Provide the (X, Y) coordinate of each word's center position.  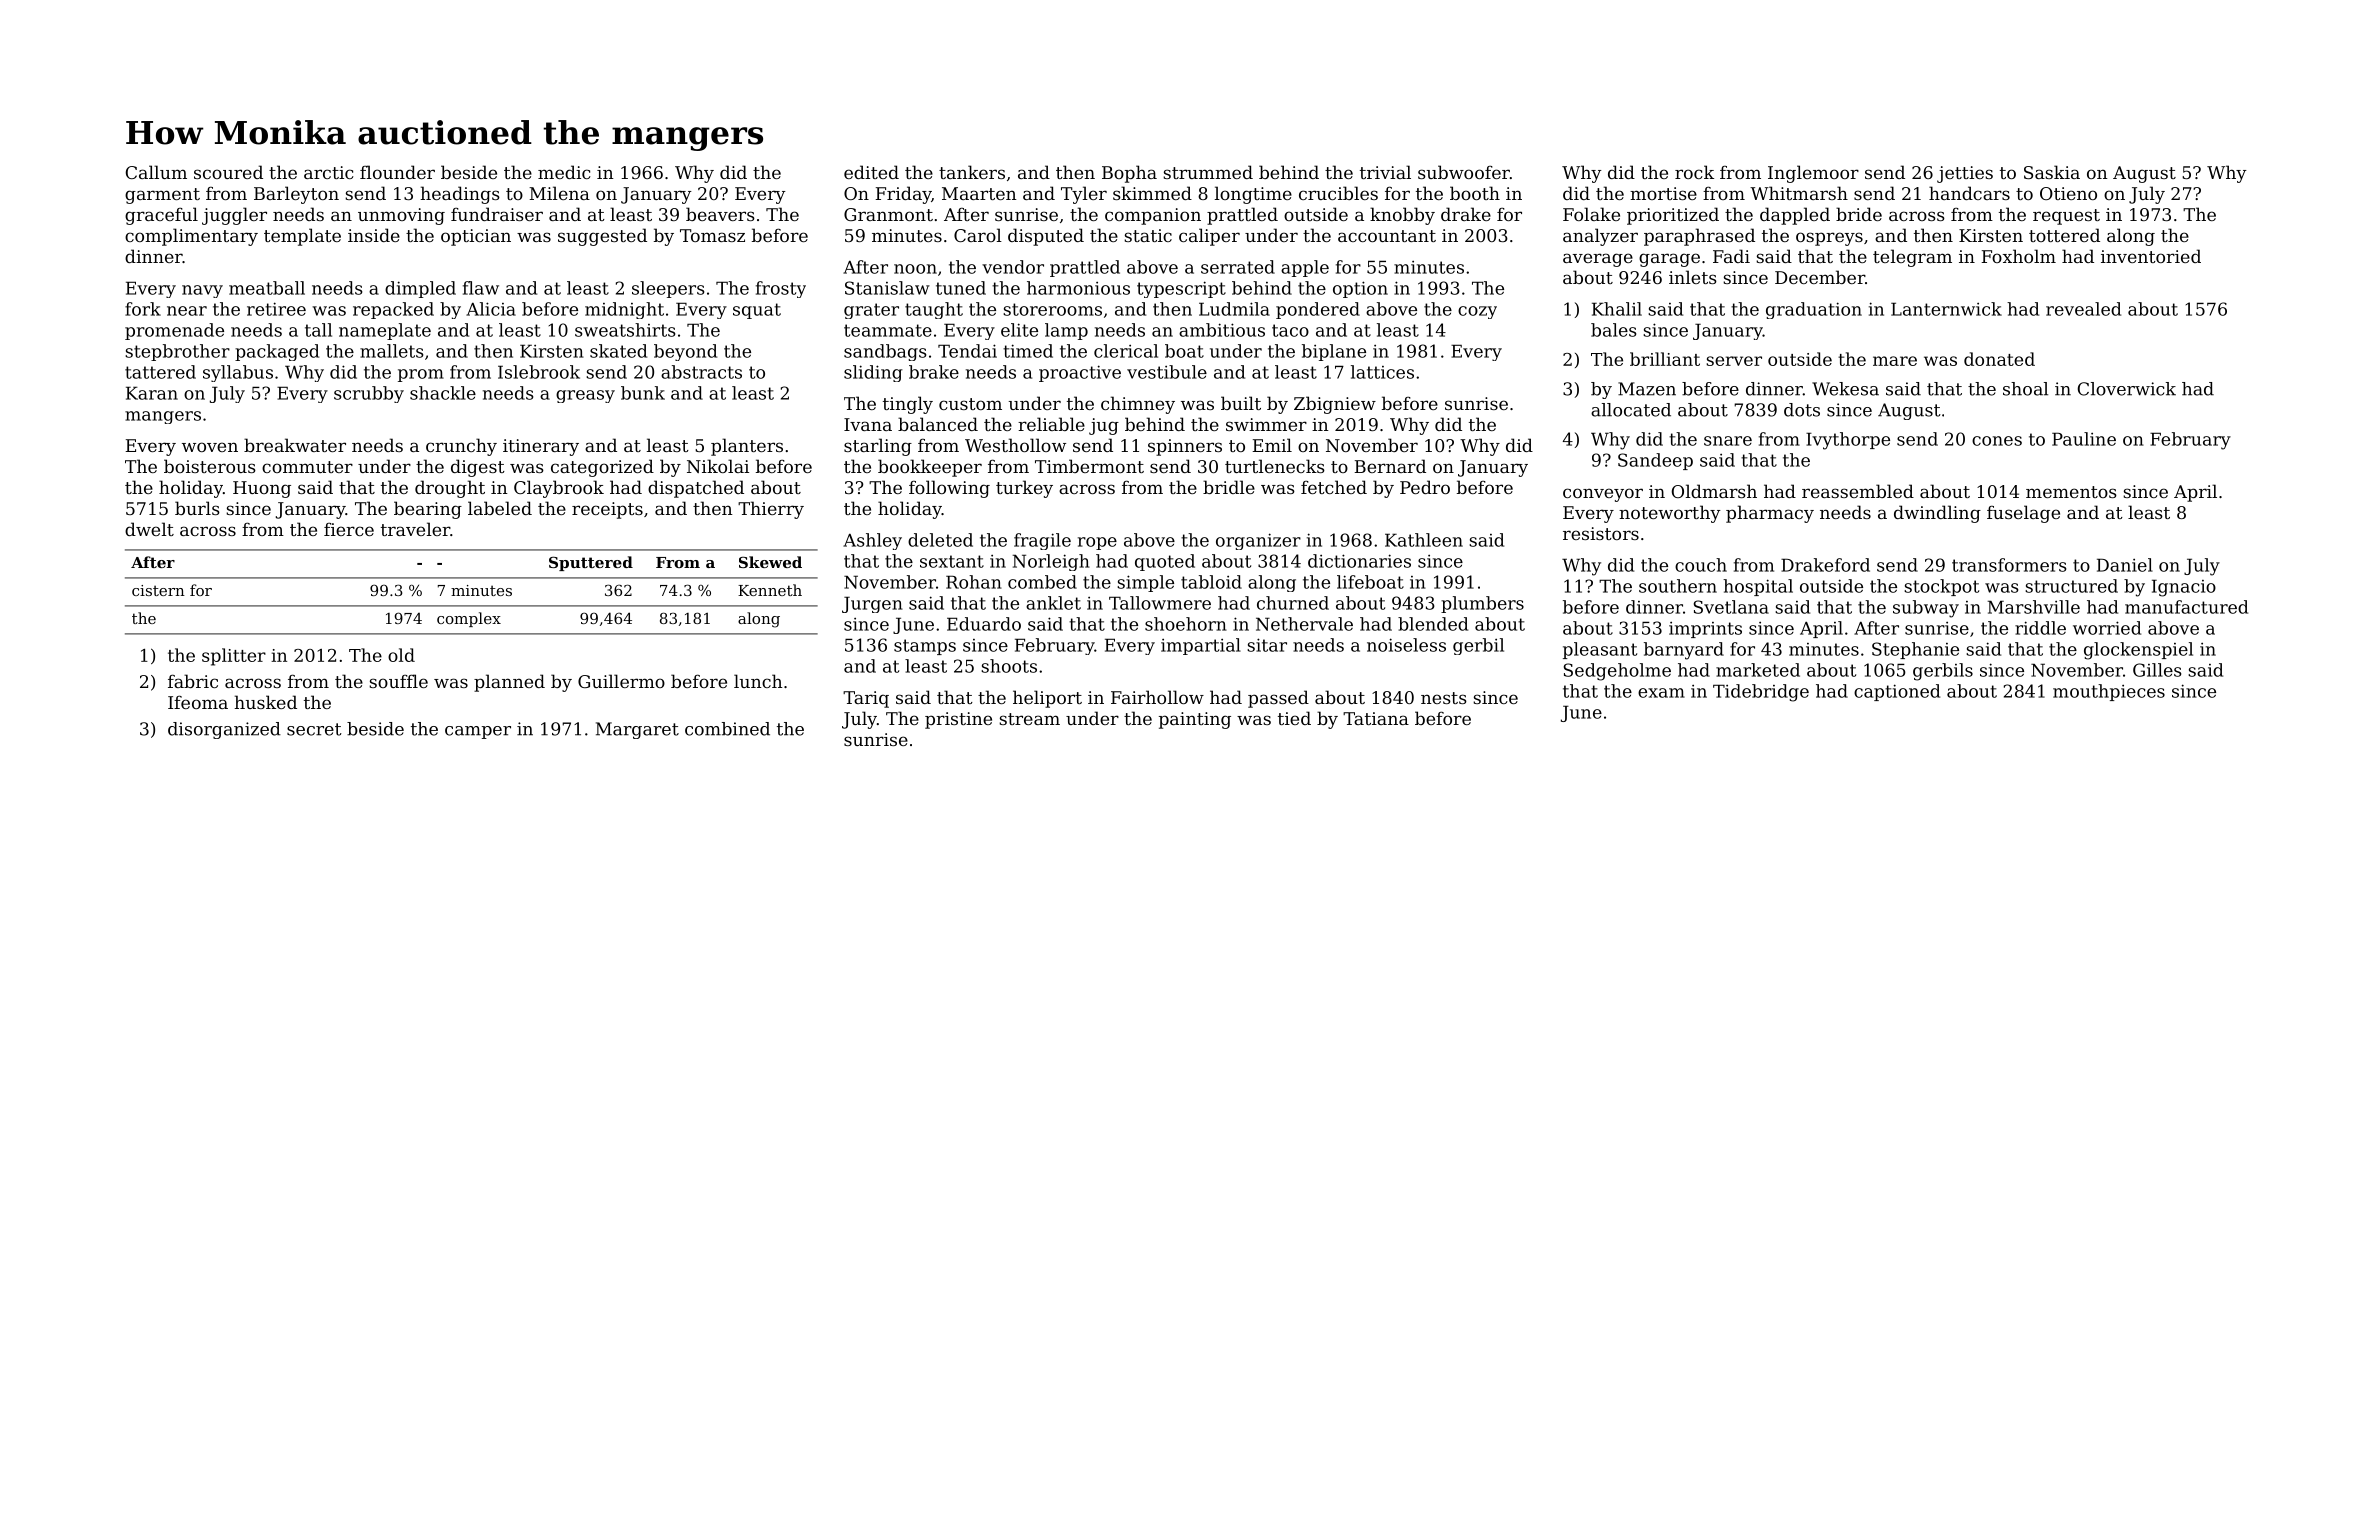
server (1734, 361)
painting (1195, 720)
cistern (158, 590)
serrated (1238, 267)
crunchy (461, 447)
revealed (2083, 309)
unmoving (401, 216)
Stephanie (1915, 650)
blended (1433, 624)
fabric (193, 681)
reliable (1051, 424)
